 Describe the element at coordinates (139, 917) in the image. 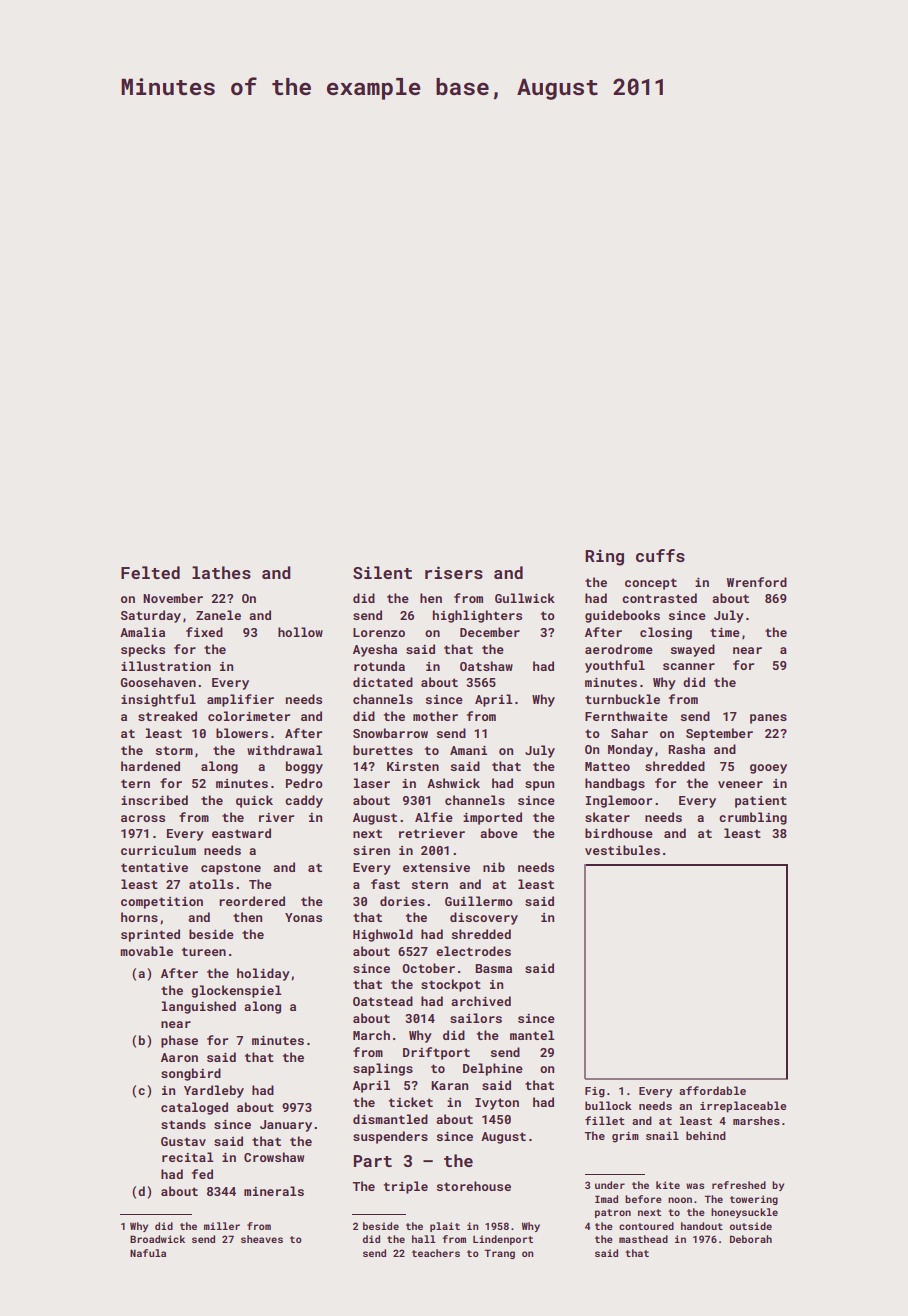

I see `horns` at that location.
